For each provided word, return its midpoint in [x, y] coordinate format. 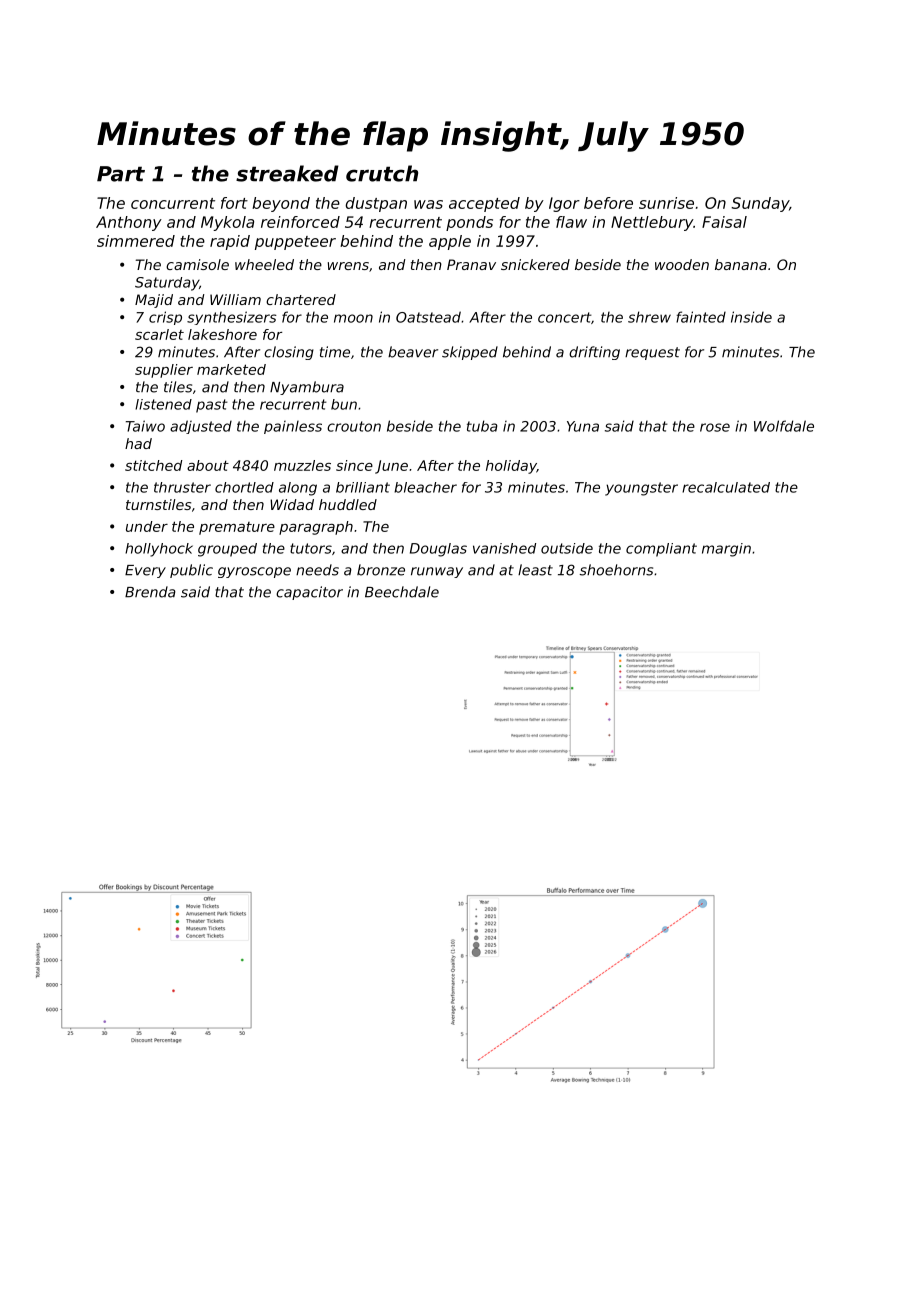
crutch [382, 173]
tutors [311, 548]
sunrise [666, 203]
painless [293, 427]
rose [715, 427]
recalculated [726, 487]
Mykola [227, 223]
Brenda [150, 592]
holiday [511, 467]
